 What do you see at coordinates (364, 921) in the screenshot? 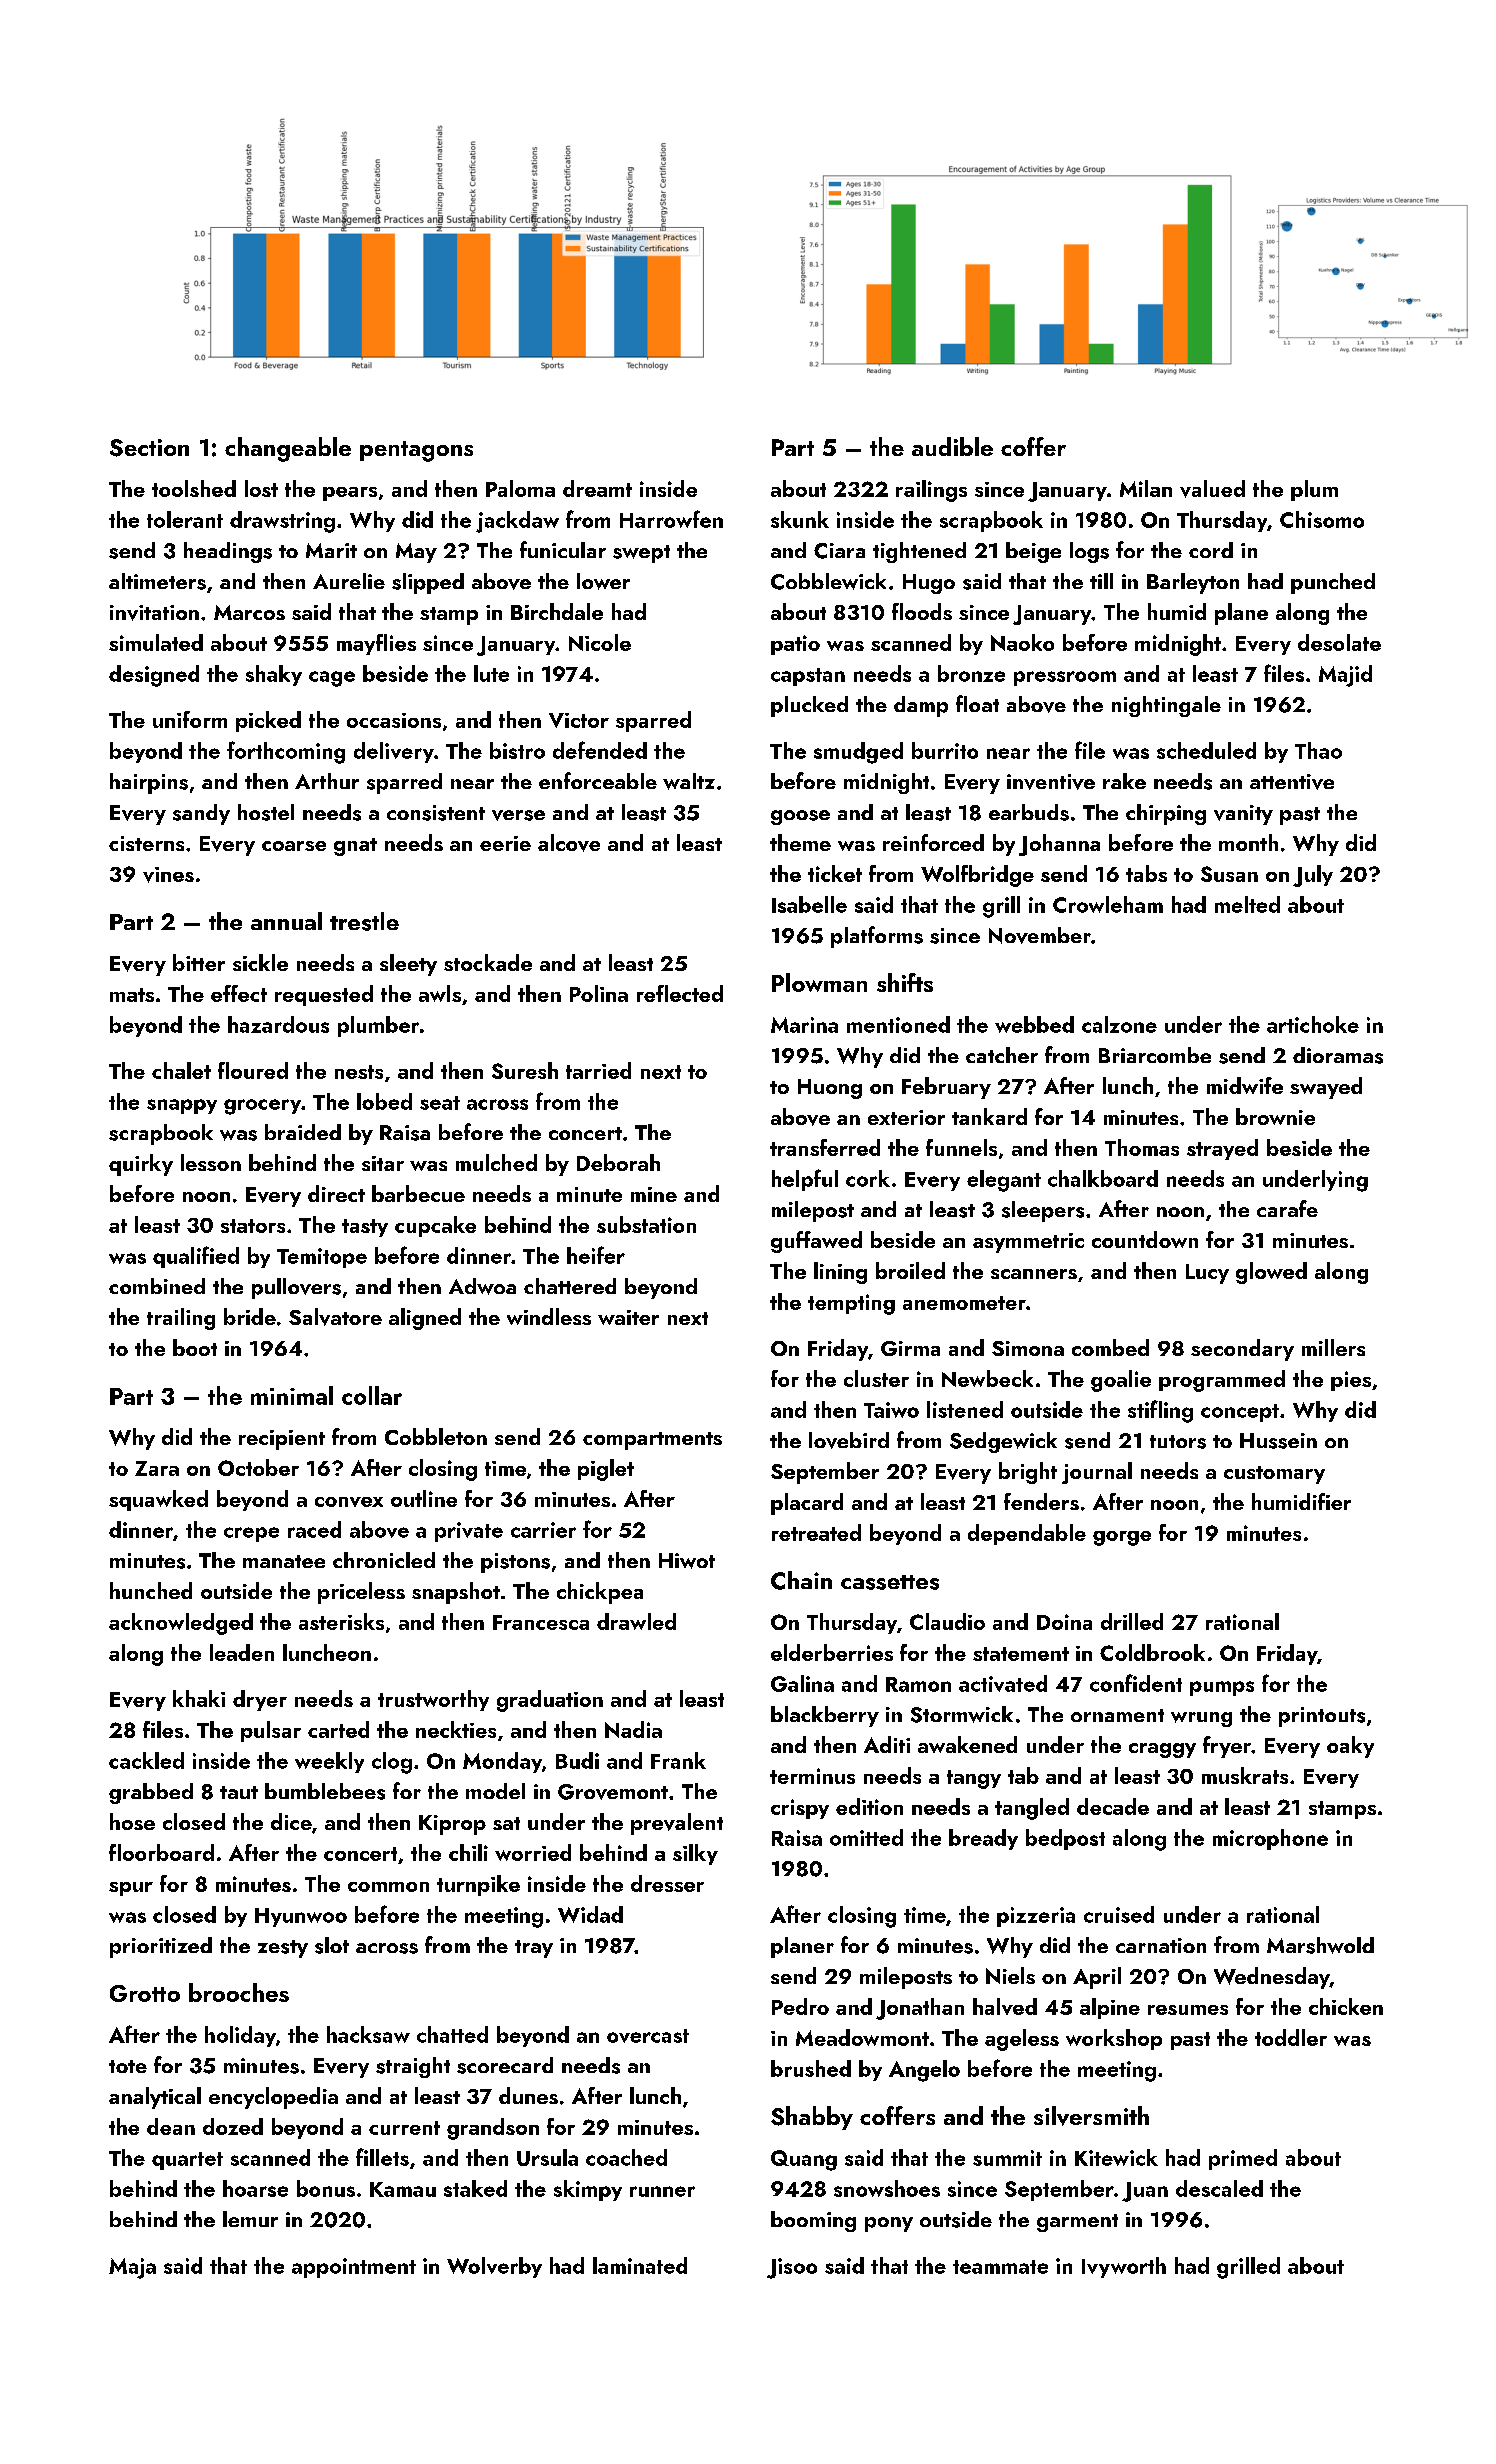
I see `trestle` at bounding box center [364, 921].
